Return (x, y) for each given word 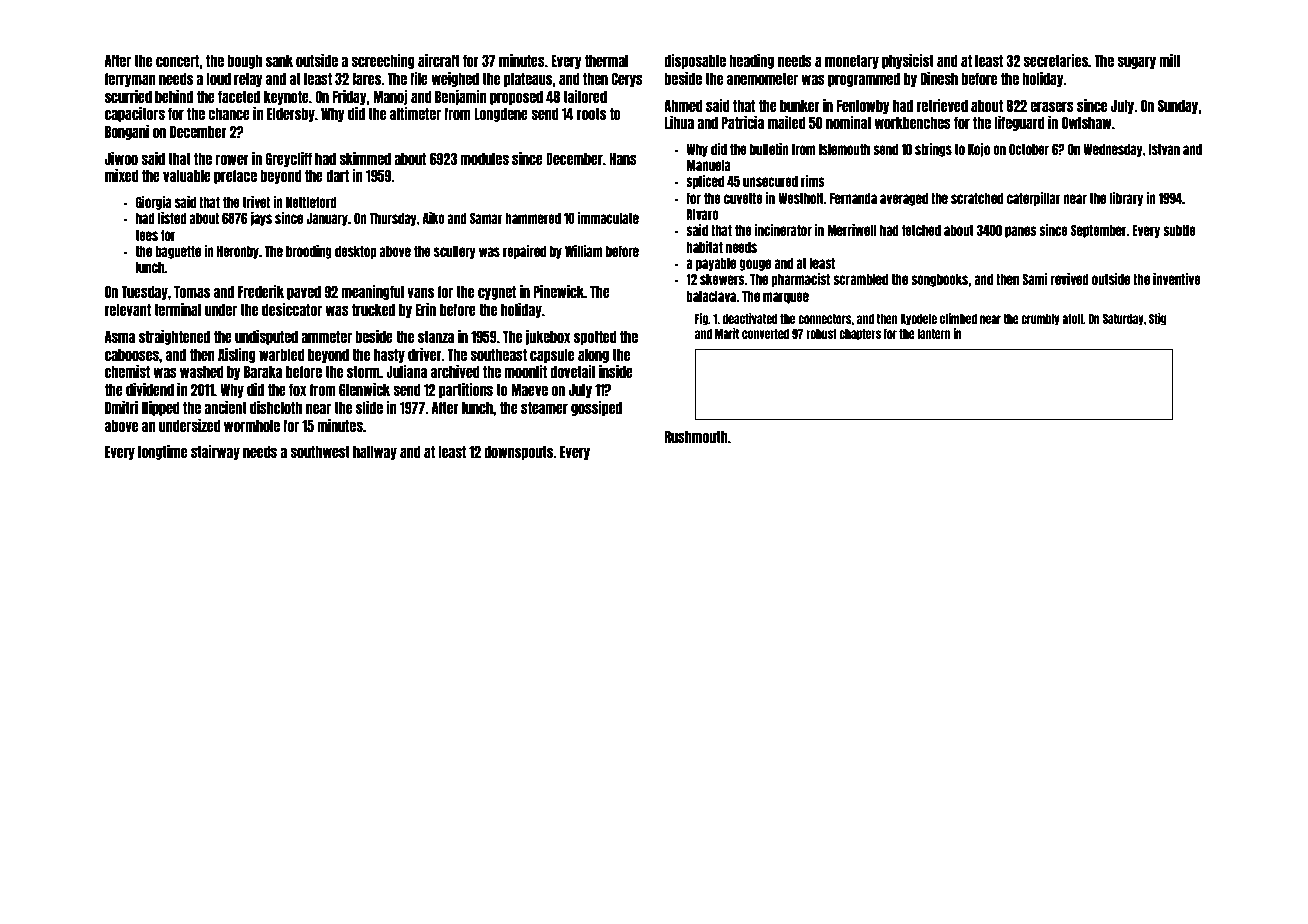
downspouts (518, 452)
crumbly (1040, 320)
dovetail (572, 371)
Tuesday (144, 292)
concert (178, 61)
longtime (162, 452)
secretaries (1055, 60)
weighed (455, 79)
